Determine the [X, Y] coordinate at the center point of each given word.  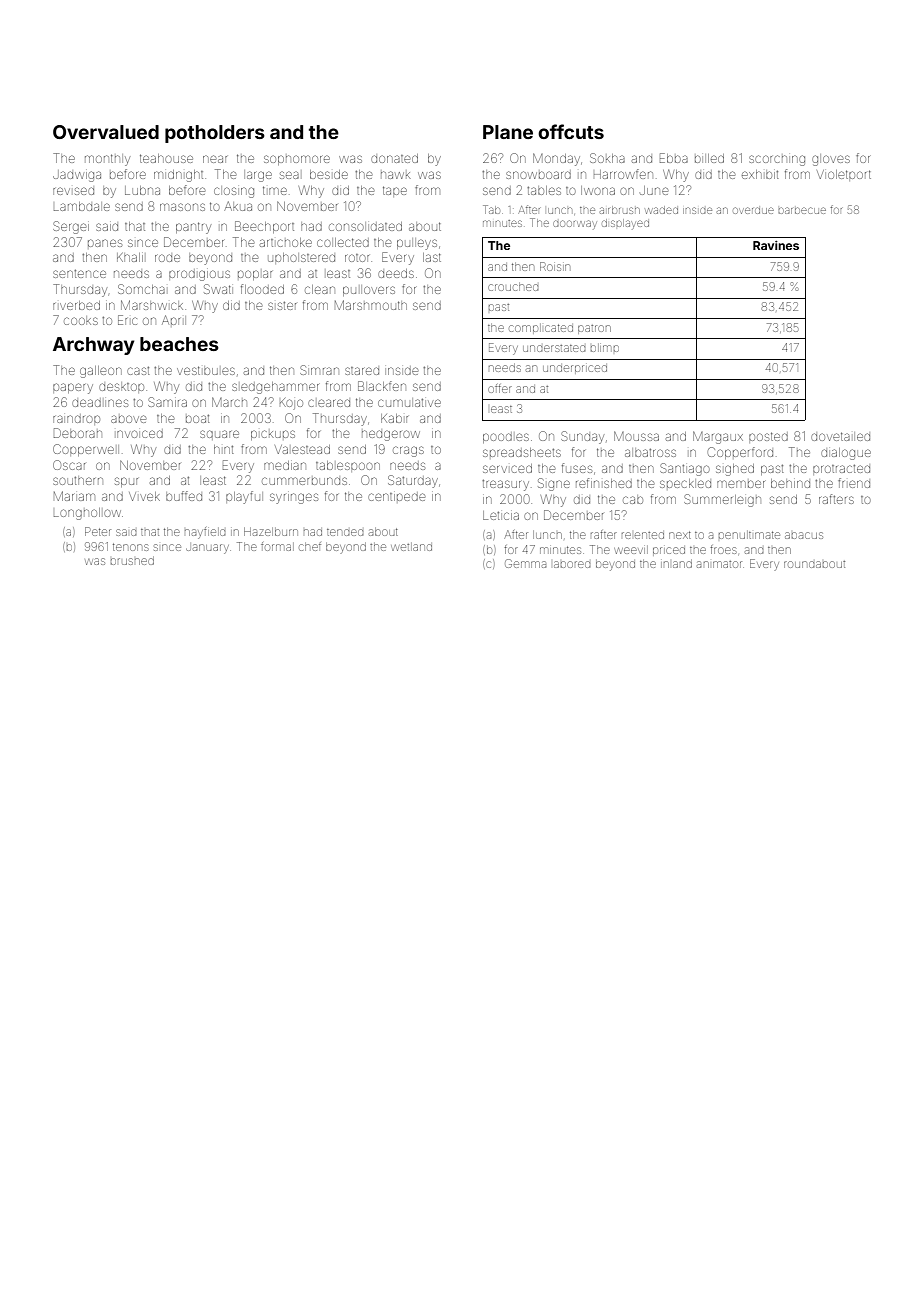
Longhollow [87, 514]
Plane [508, 132]
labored [572, 564]
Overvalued [106, 132]
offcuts [571, 131]
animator [719, 564]
